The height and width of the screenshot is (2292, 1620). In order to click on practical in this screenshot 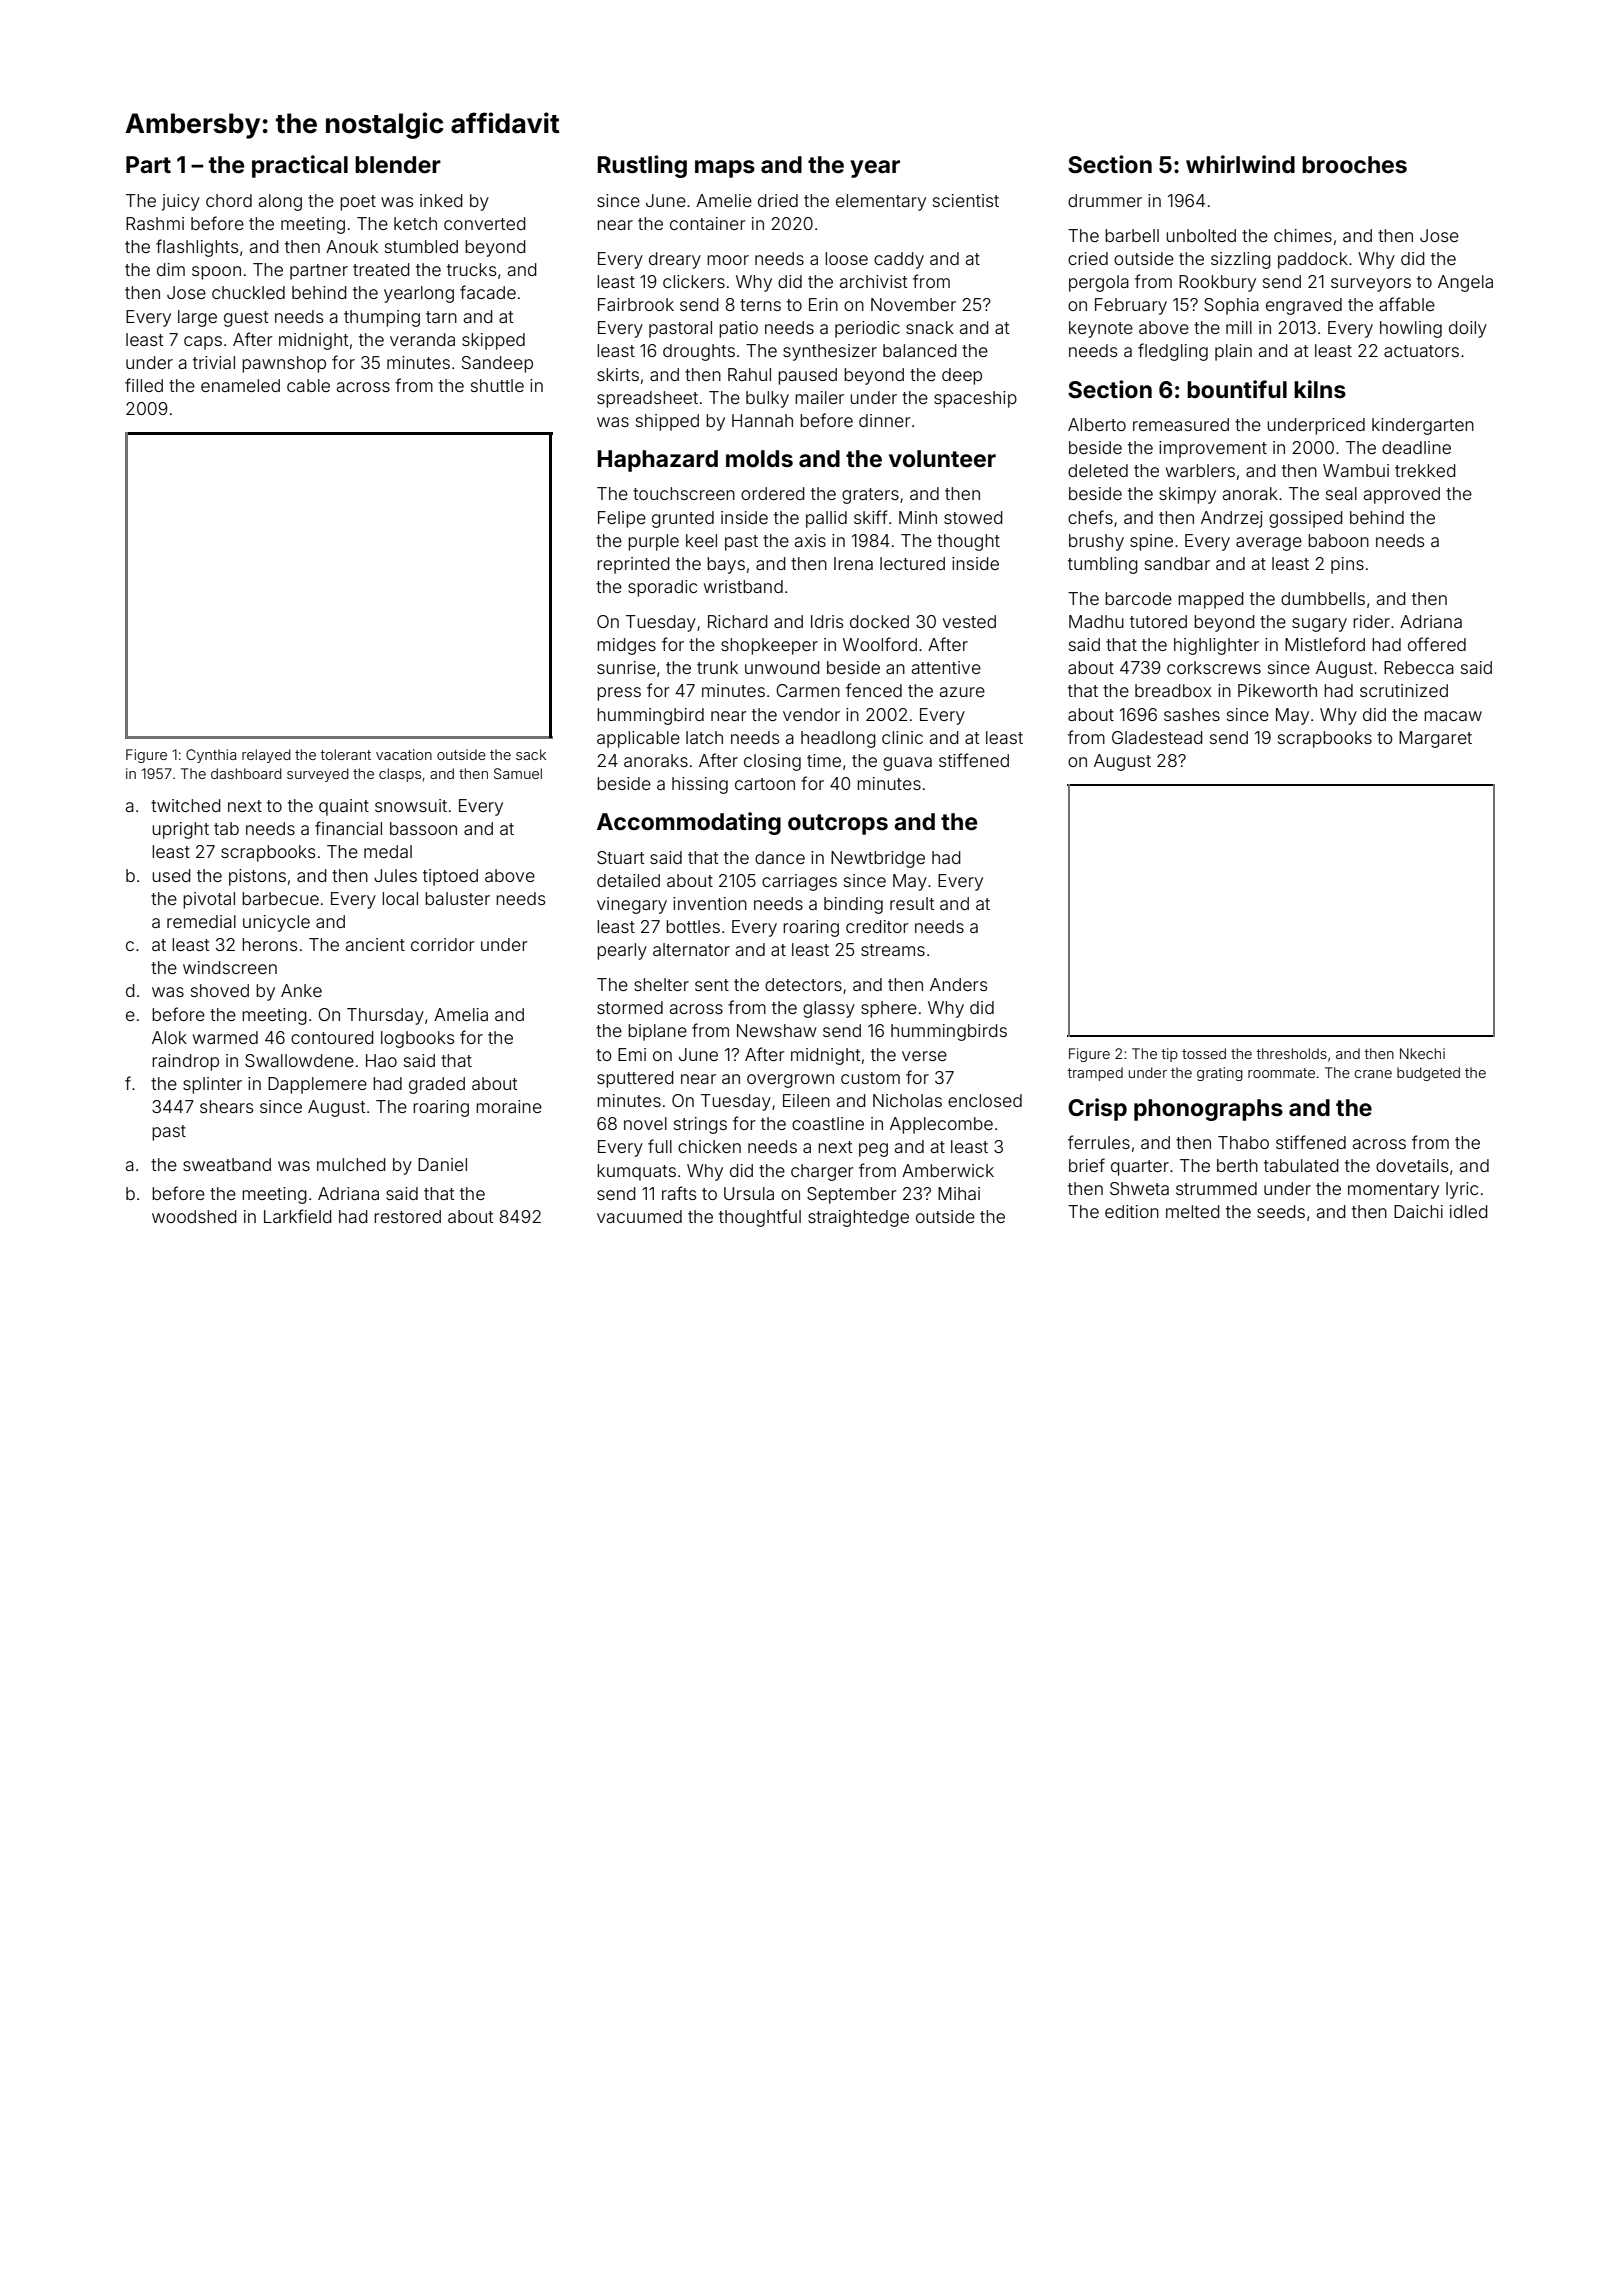, I will do `click(300, 166)`.
